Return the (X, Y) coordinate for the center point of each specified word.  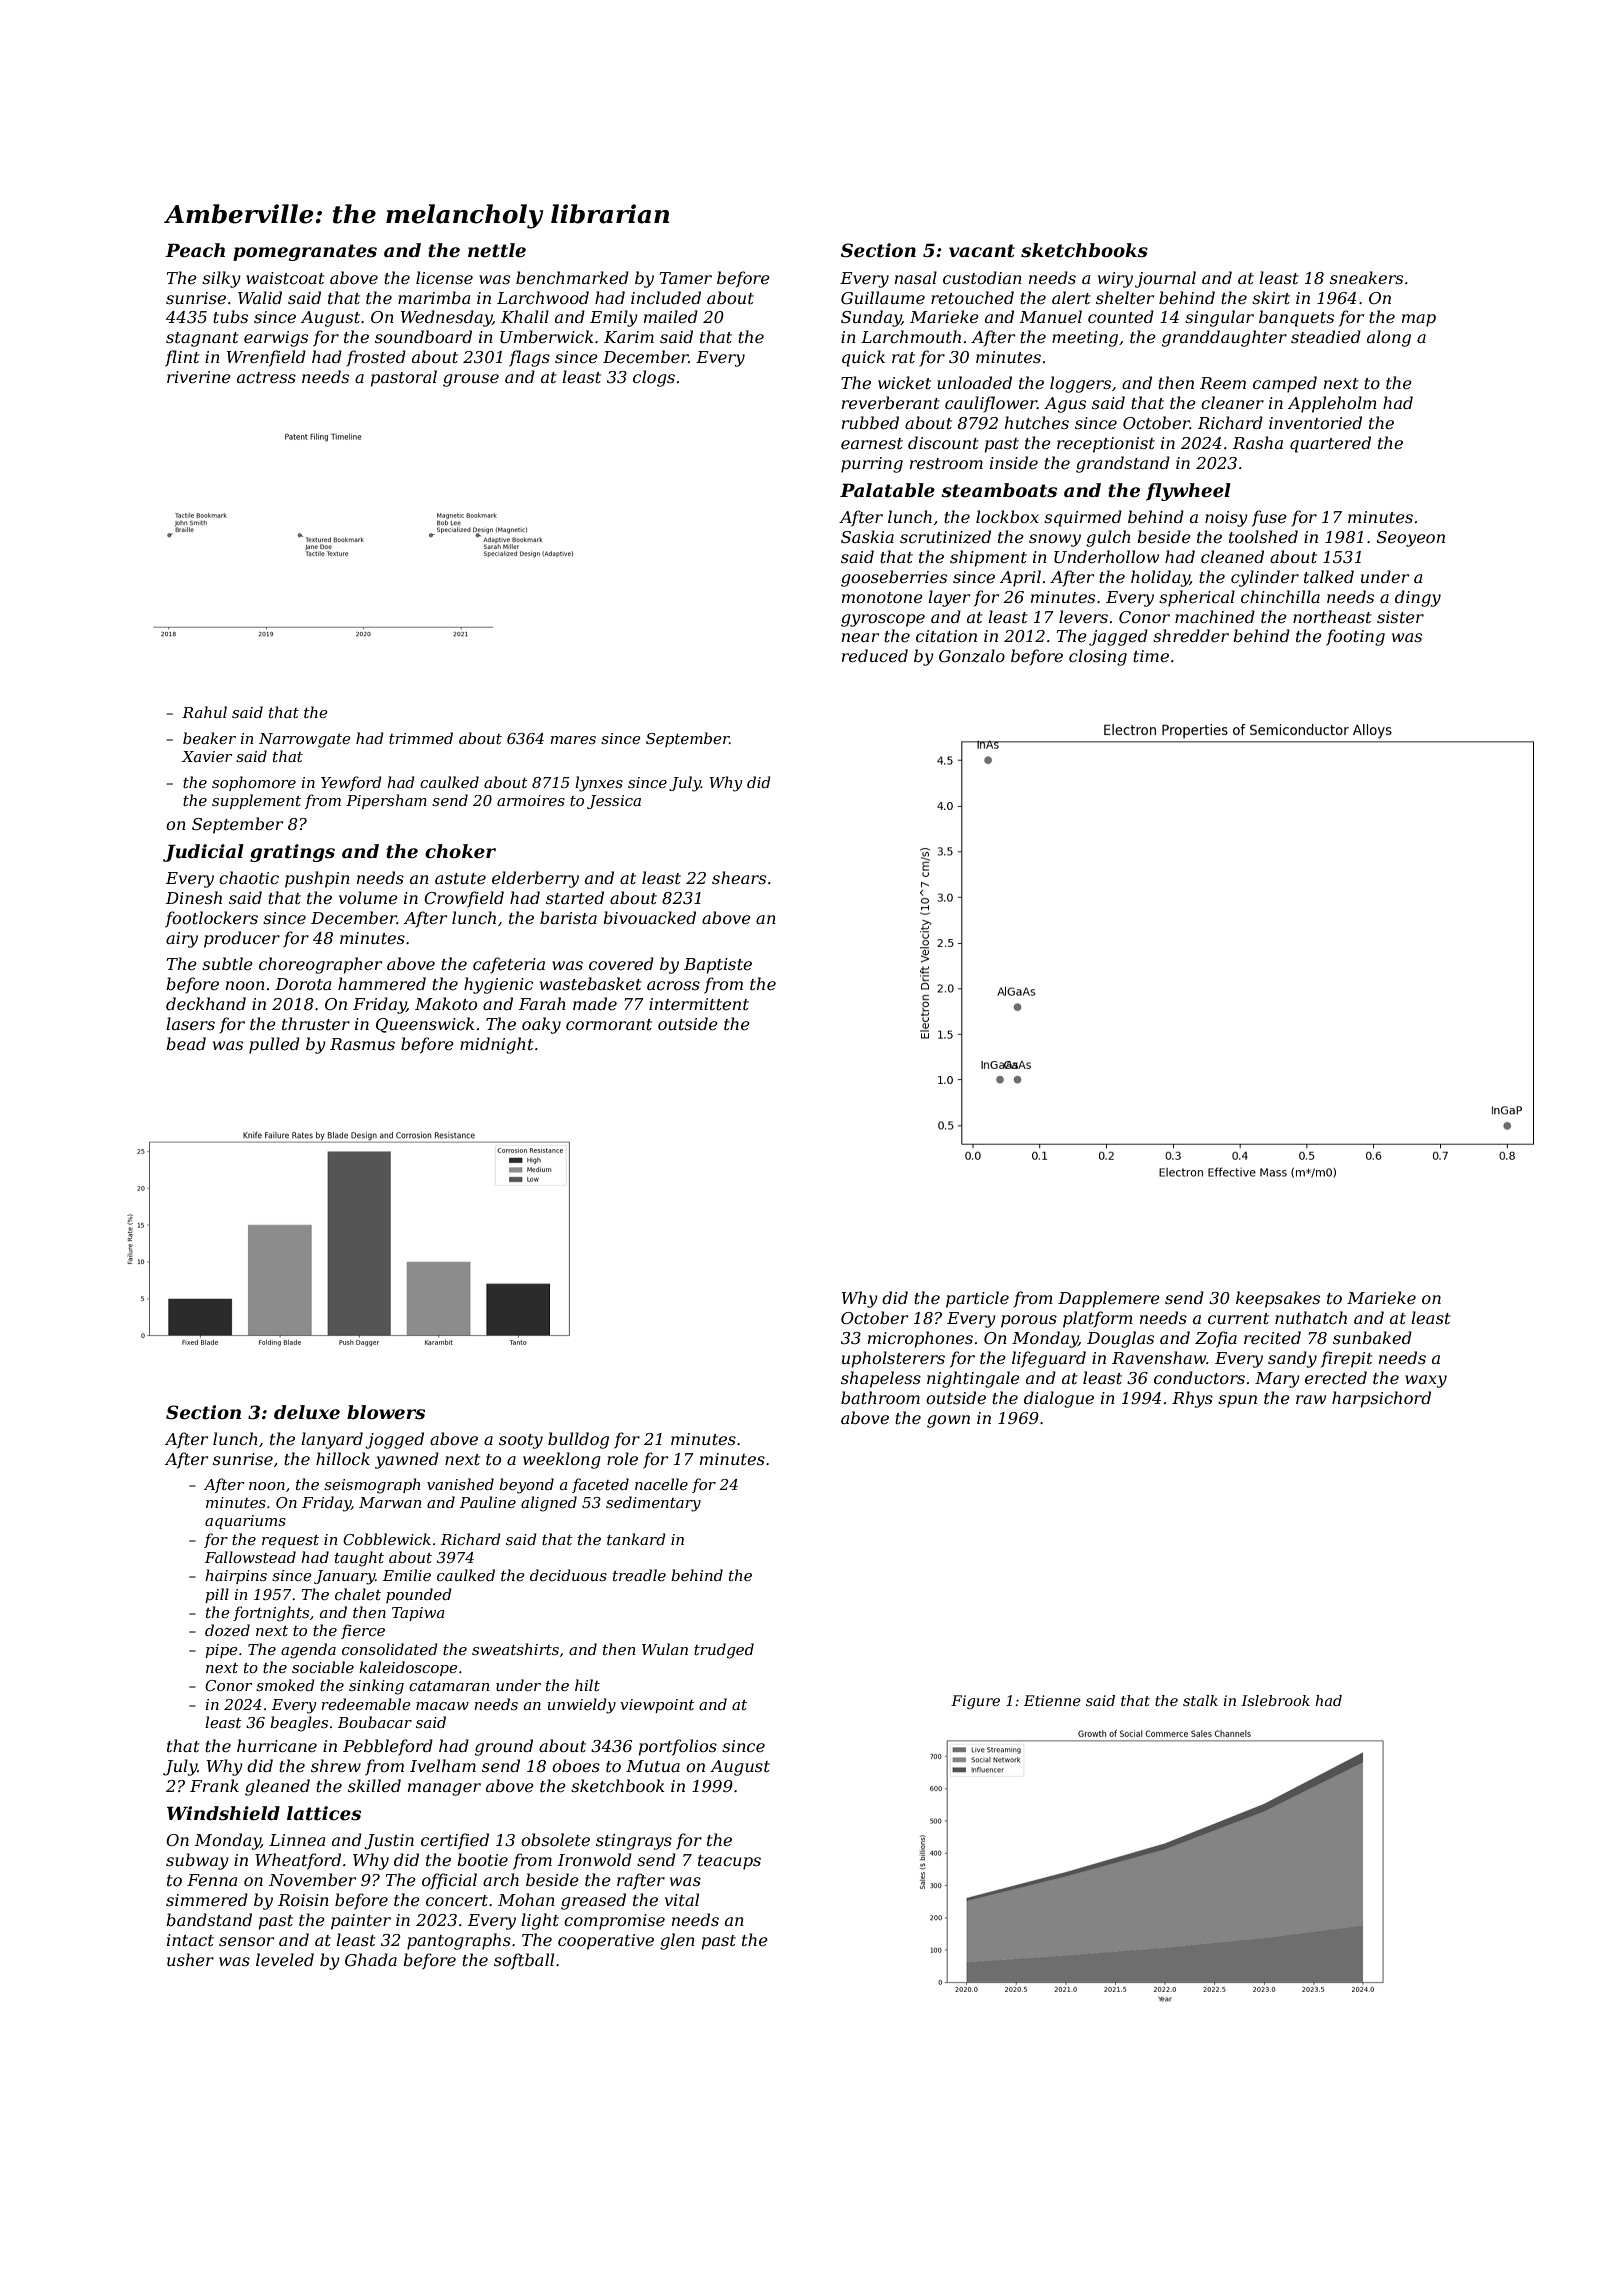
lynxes (599, 784)
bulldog (578, 1440)
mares (573, 740)
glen (677, 1941)
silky (221, 279)
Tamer (686, 278)
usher (190, 1959)
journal (1165, 279)
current (1238, 1318)
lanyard (332, 1440)
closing (1098, 657)
